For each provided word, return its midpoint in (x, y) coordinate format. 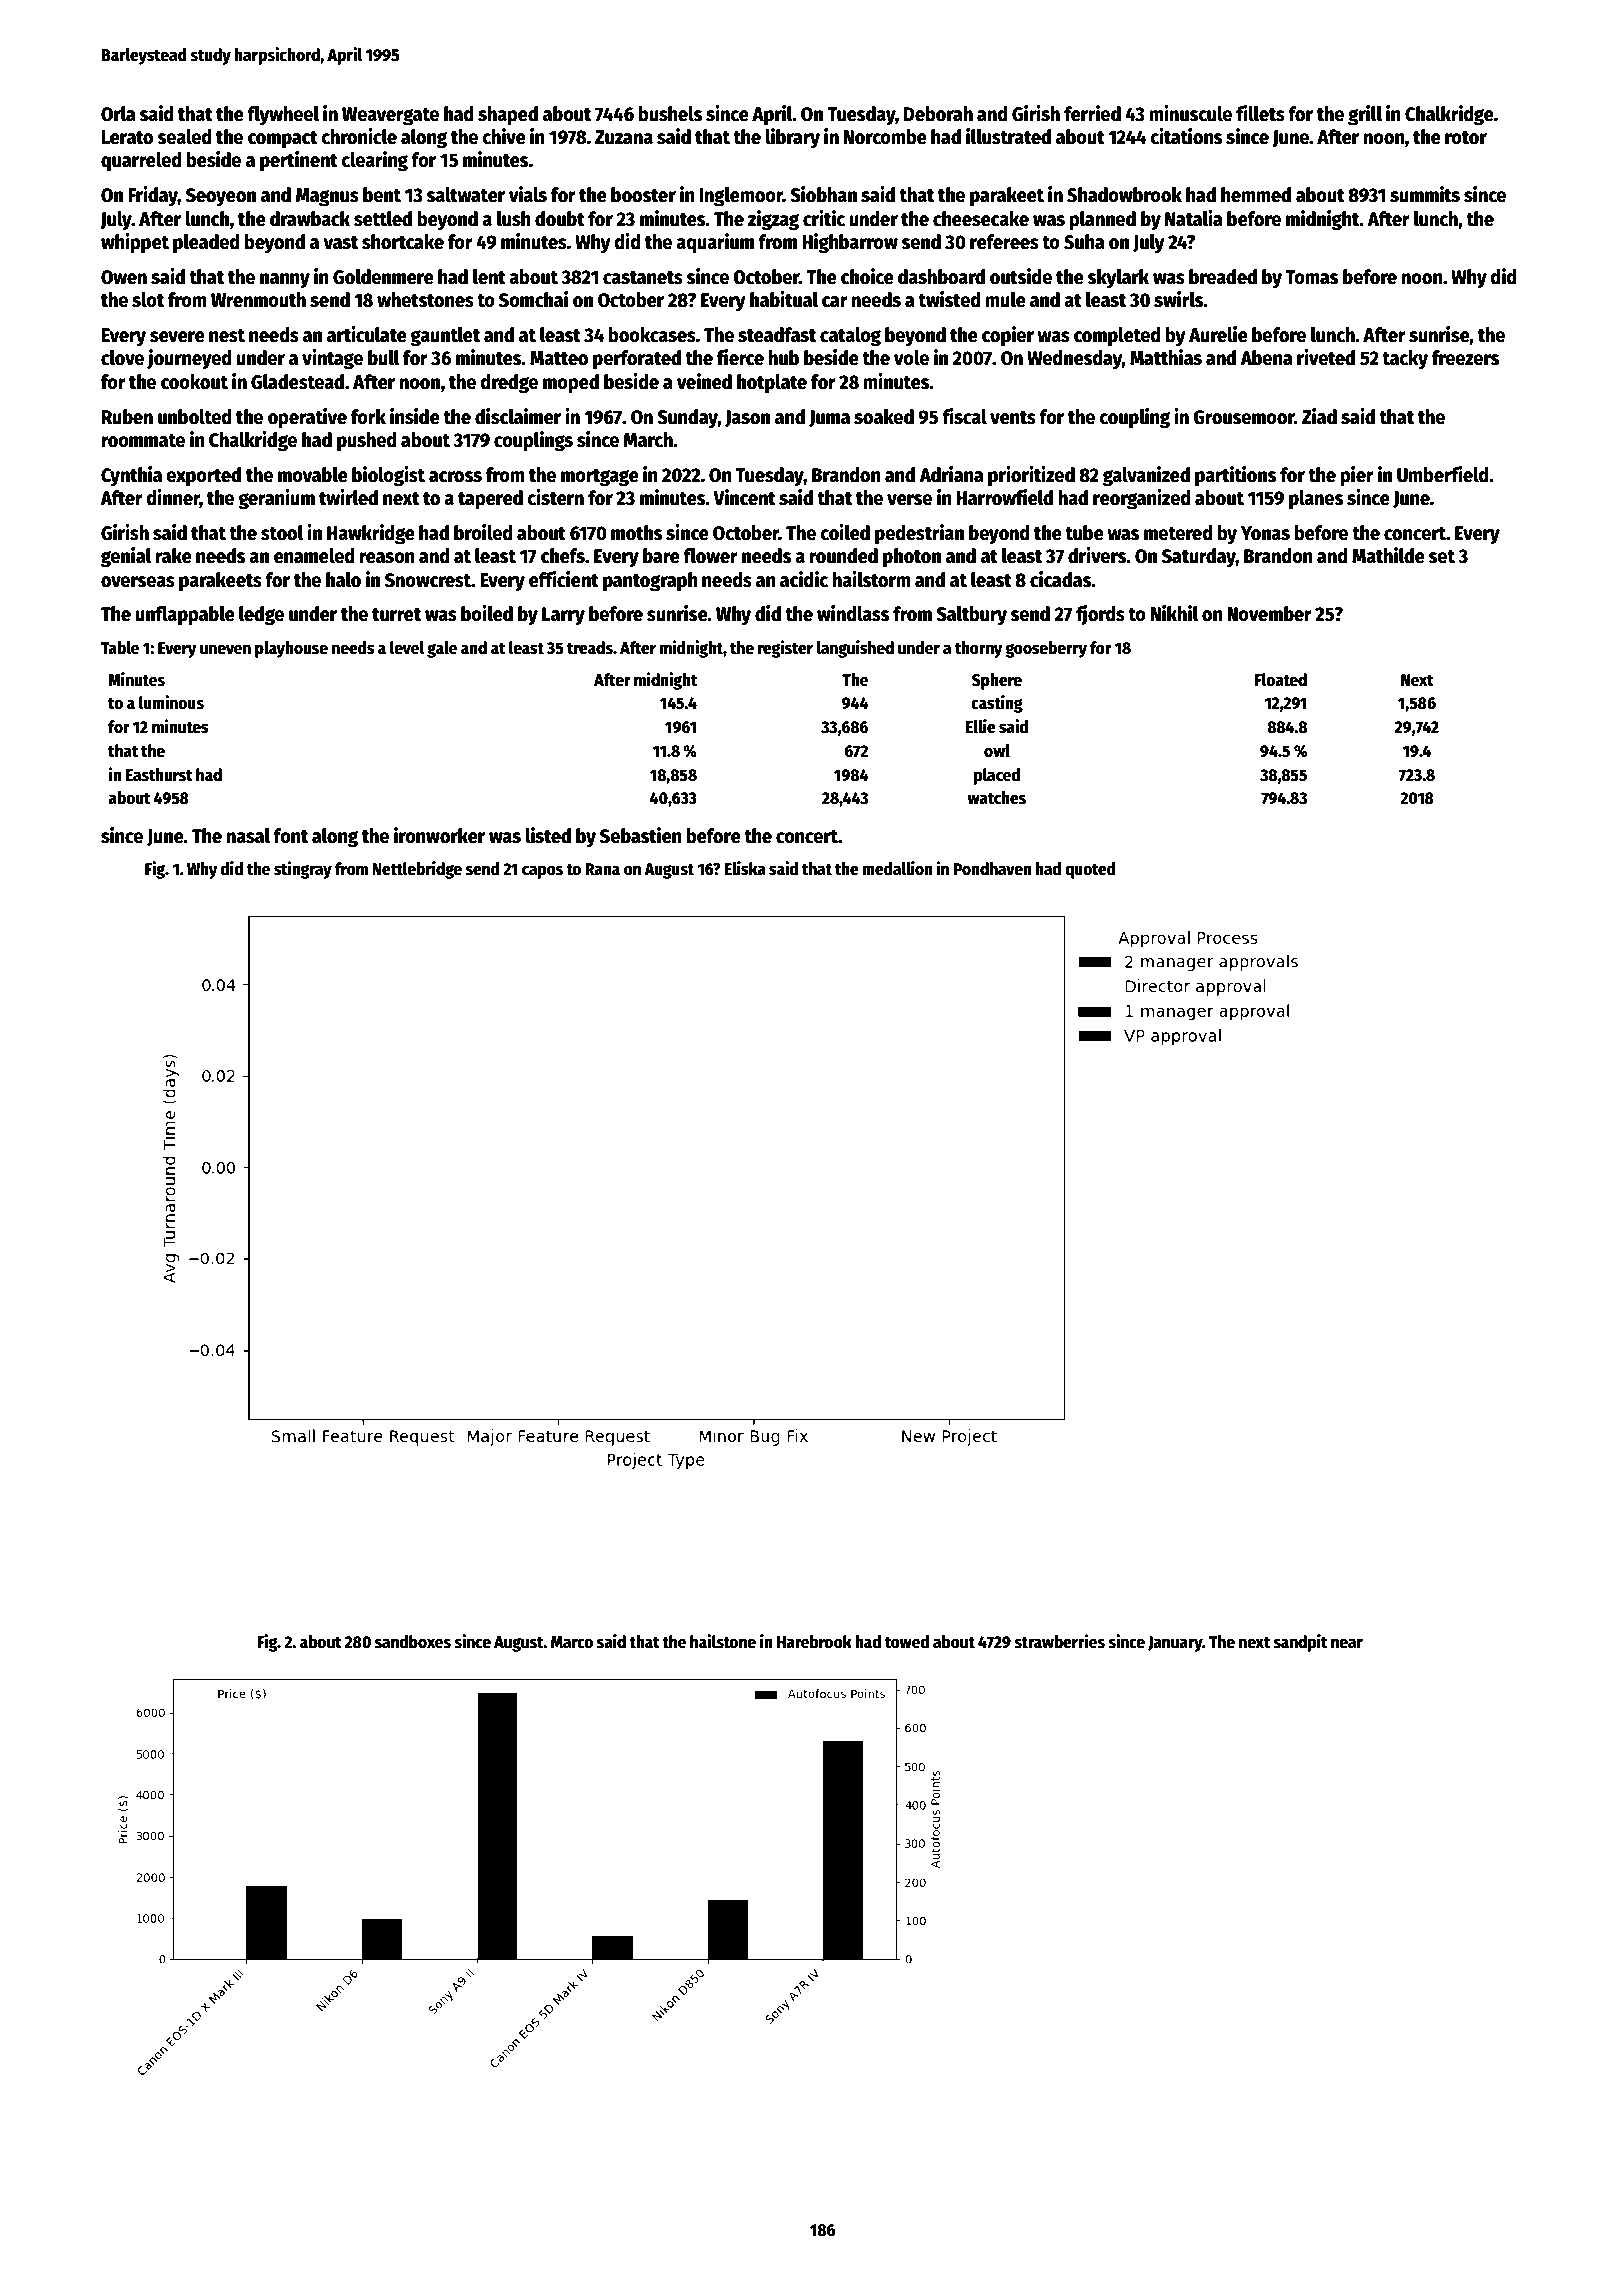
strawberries (1059, 1641)
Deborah (938, 114)
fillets (1260, 113)
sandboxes (413, 1642)
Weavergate (390, 116)
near (1347, 1643)
